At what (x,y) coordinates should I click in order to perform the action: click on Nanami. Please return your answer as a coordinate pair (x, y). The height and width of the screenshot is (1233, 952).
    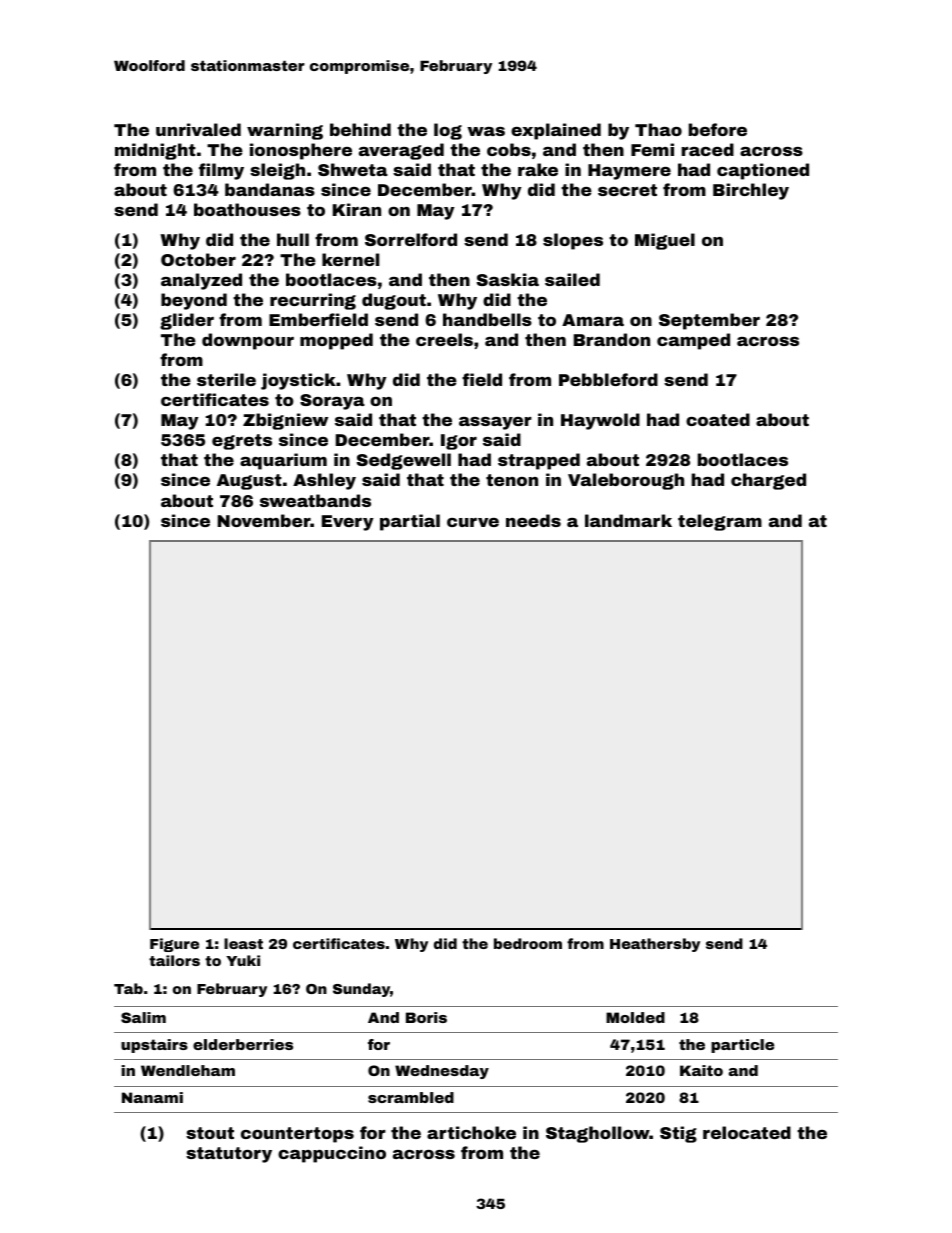
    Looking at the image, I should click on (152, 1097).
